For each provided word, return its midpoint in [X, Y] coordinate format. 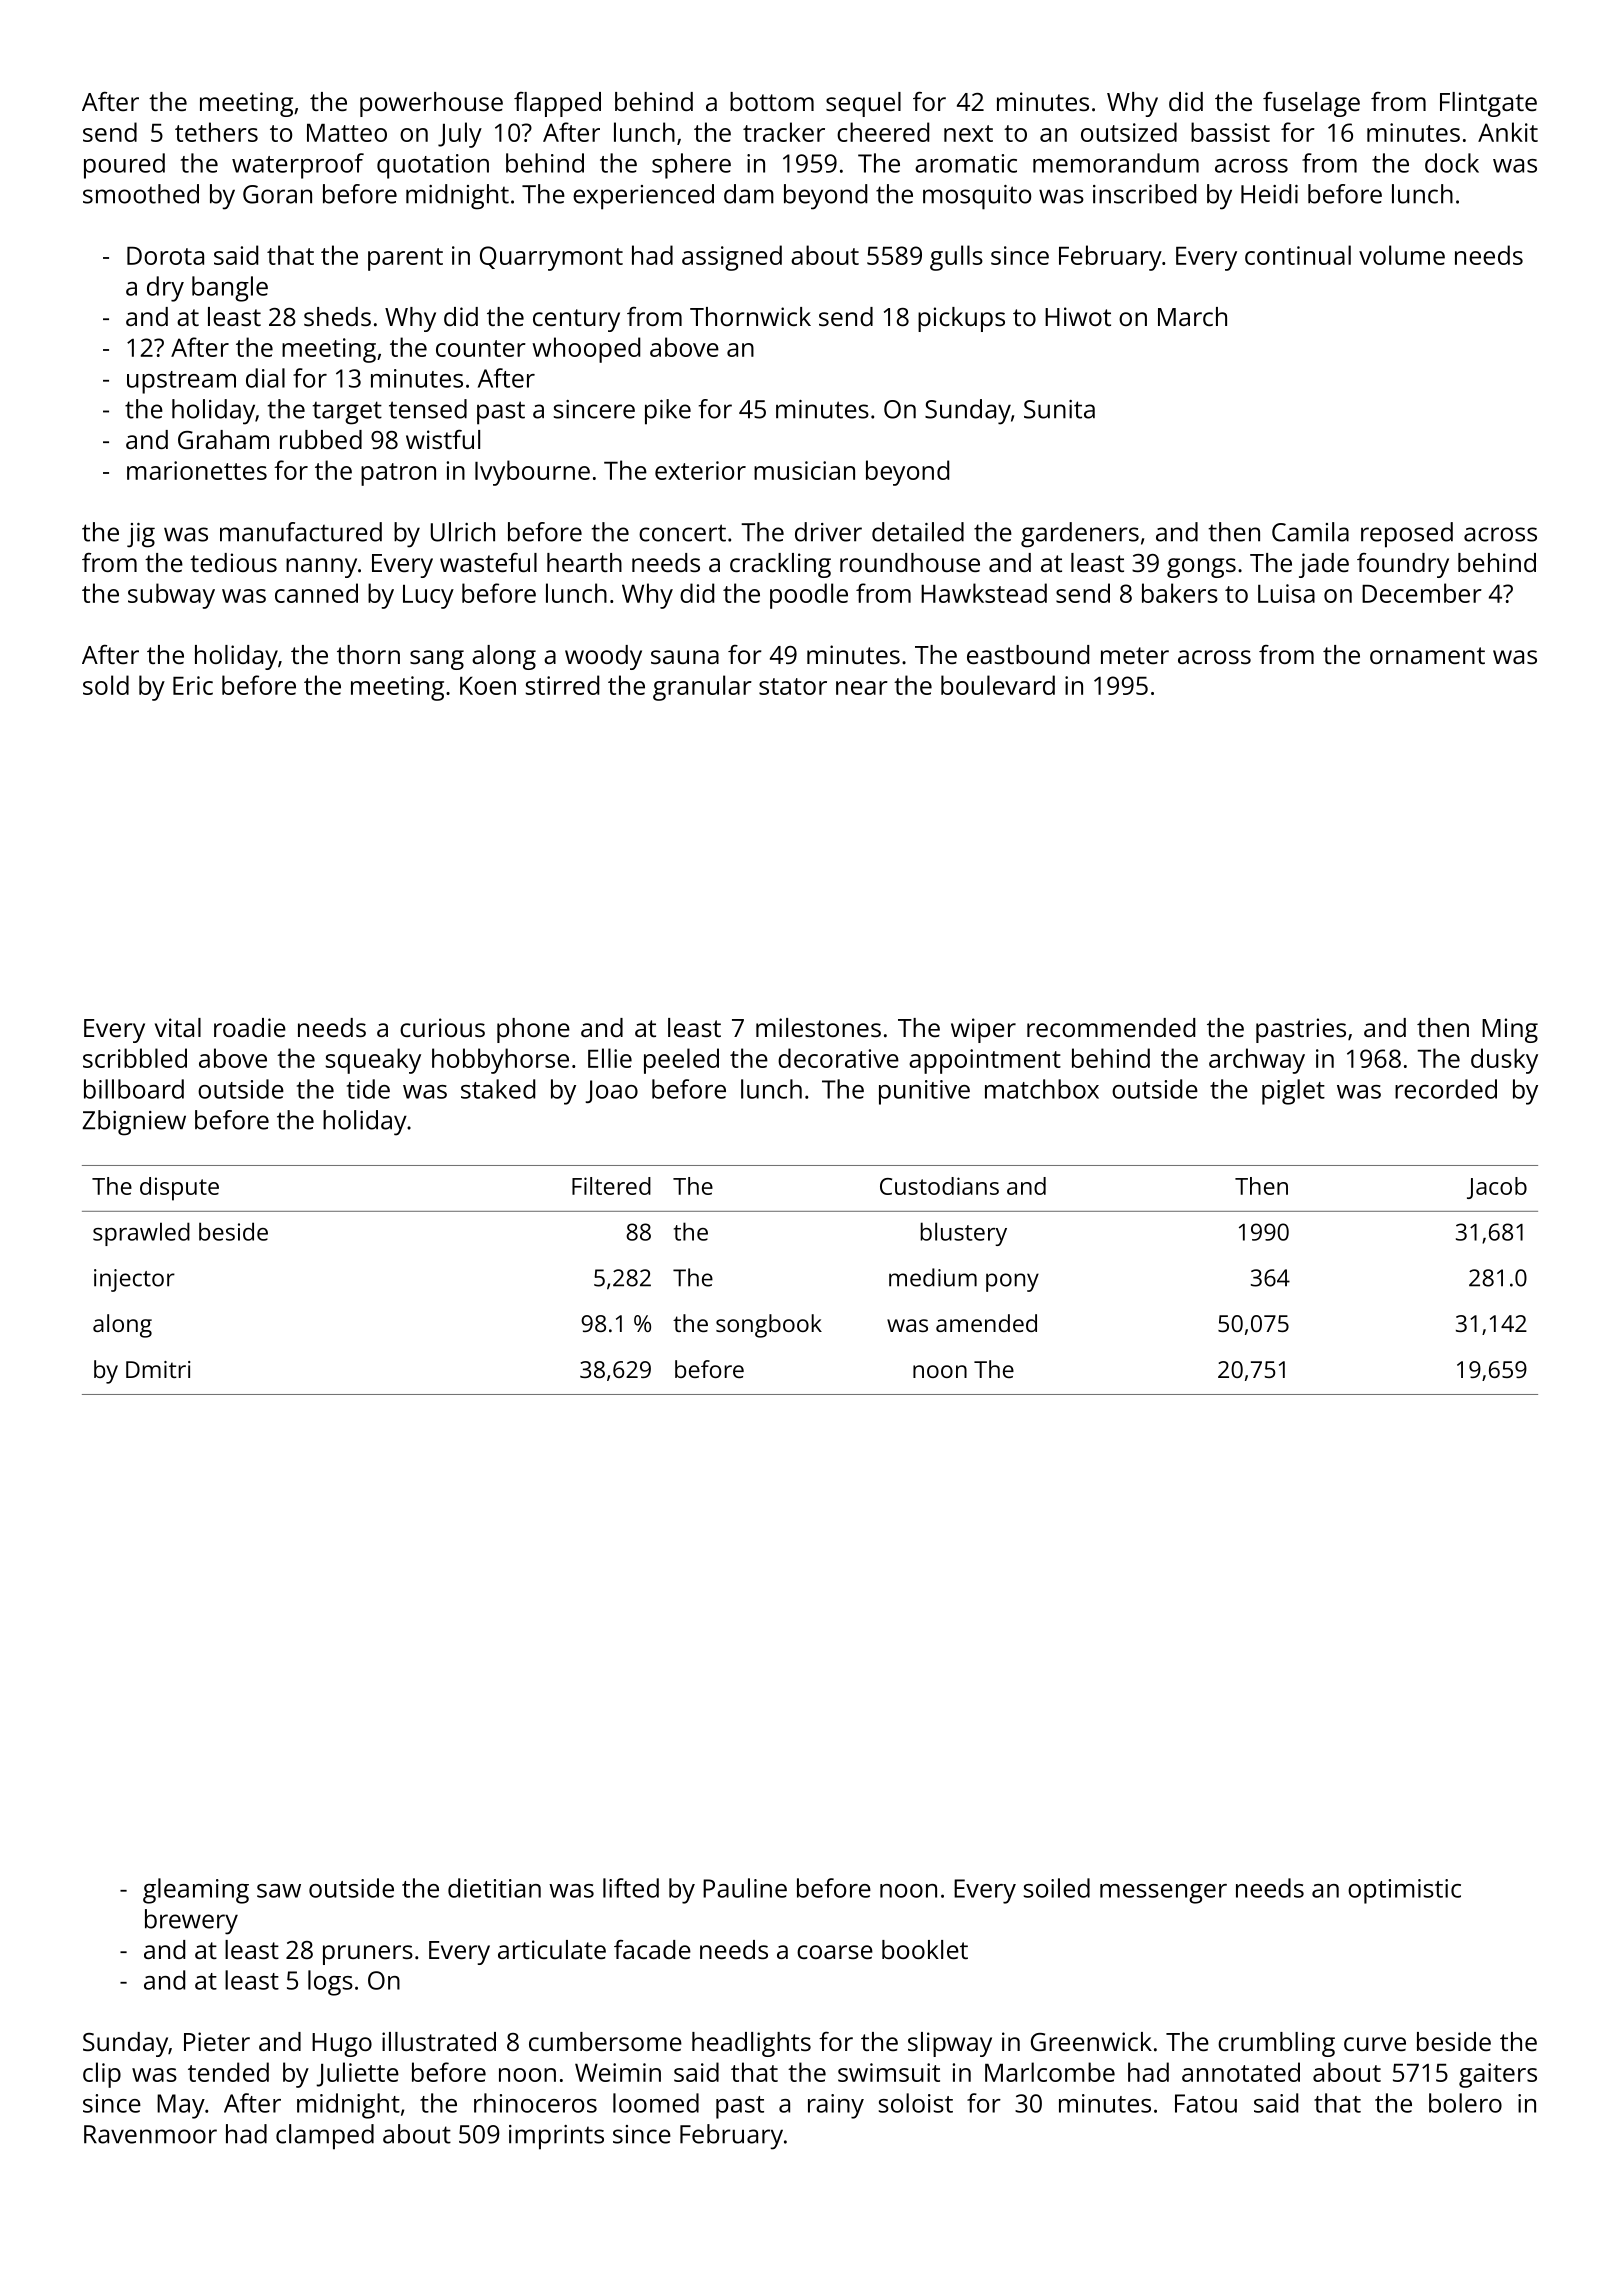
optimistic [1404, 1891]
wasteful [488, 562]
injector [134, 1280]
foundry [1403, 565]
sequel [863, 104]
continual [1298, 255]
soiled [1057, 1888]
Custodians [939, 1186]
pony [1012, 1282]
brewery [191, 1922]
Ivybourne [532, 473]
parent [405, 259]
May [181, 2106]
